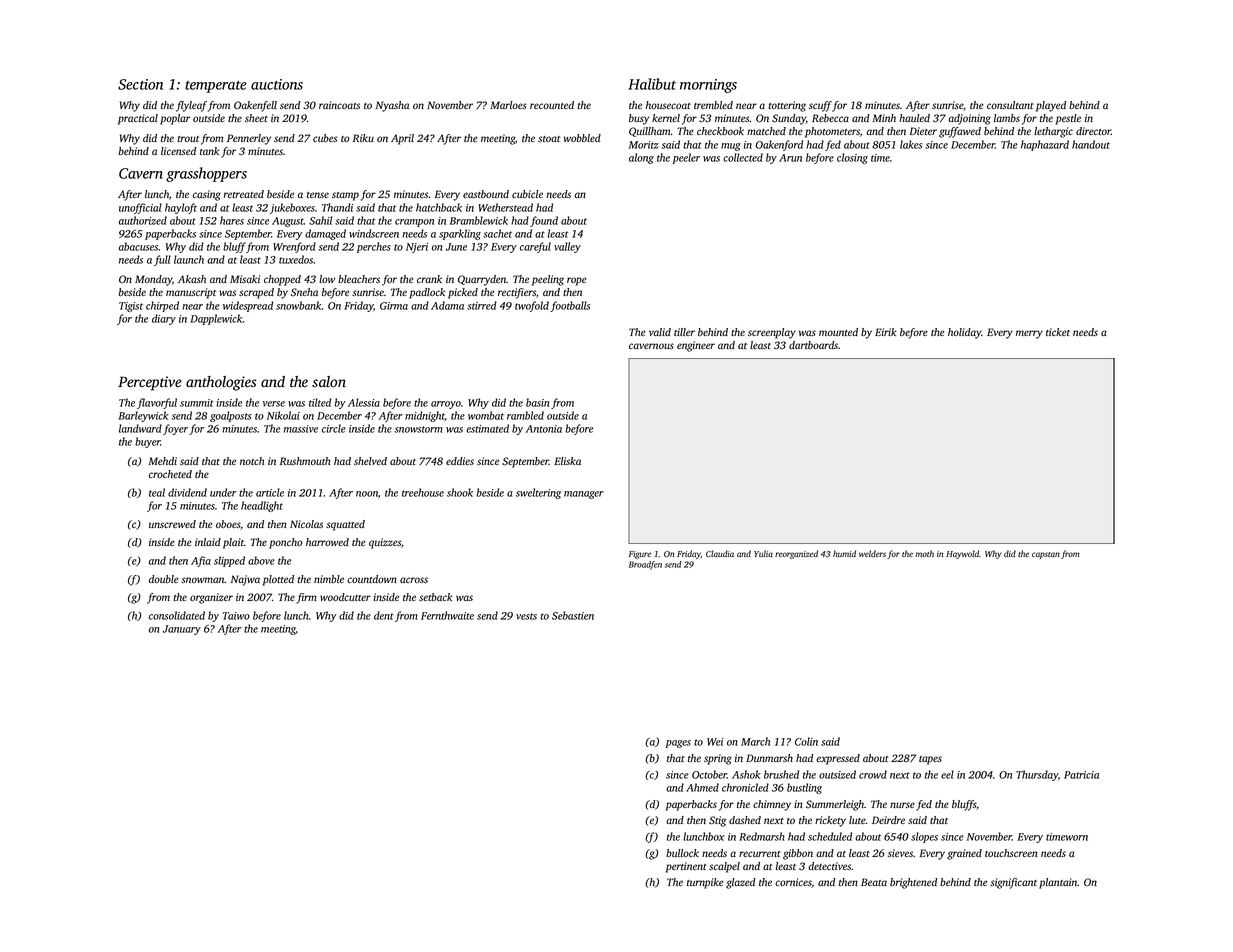  I want to click on damaged, so click(325, 234).
